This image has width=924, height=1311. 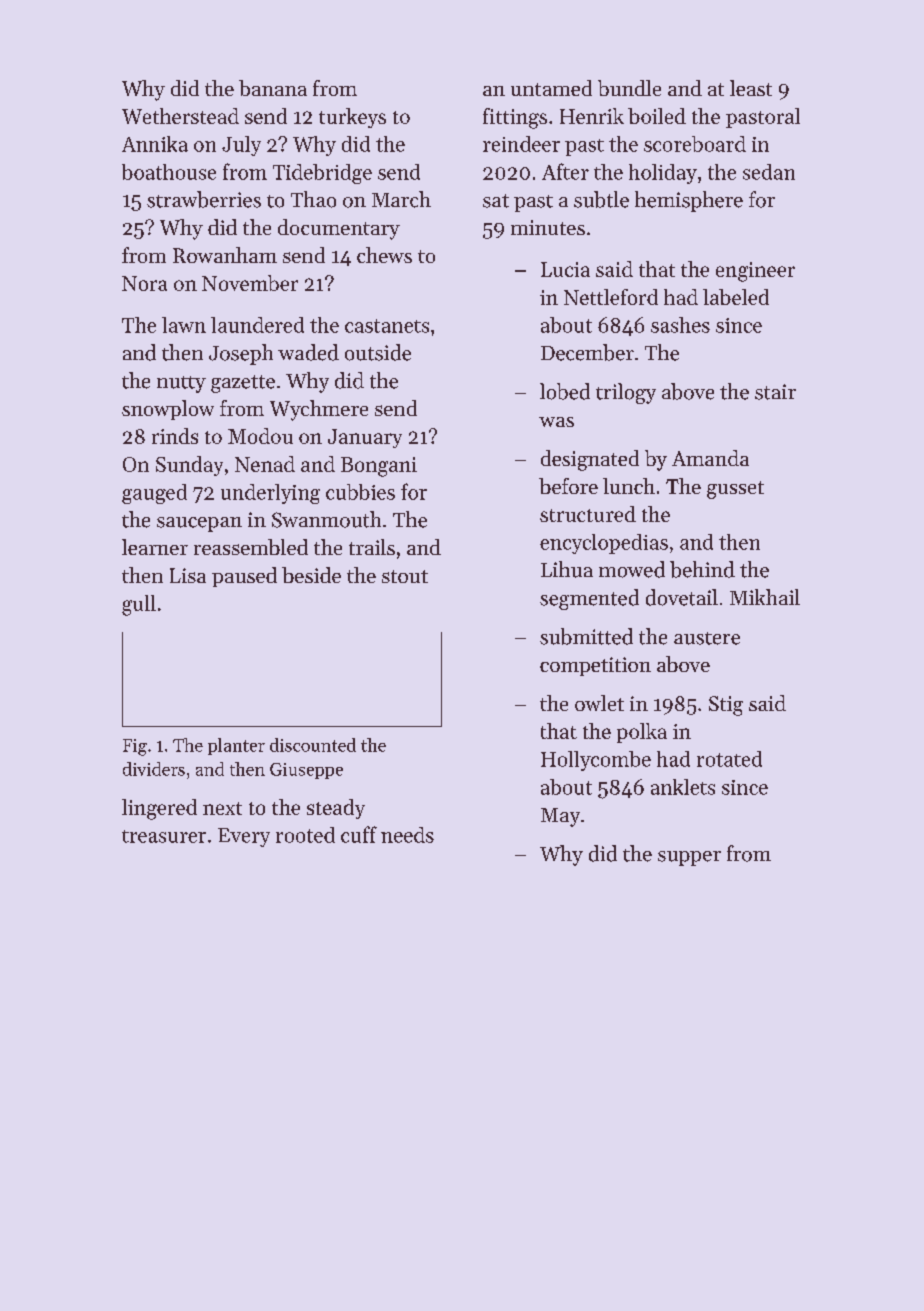 I want to click on strawberries, so click(x=204, y=199).
